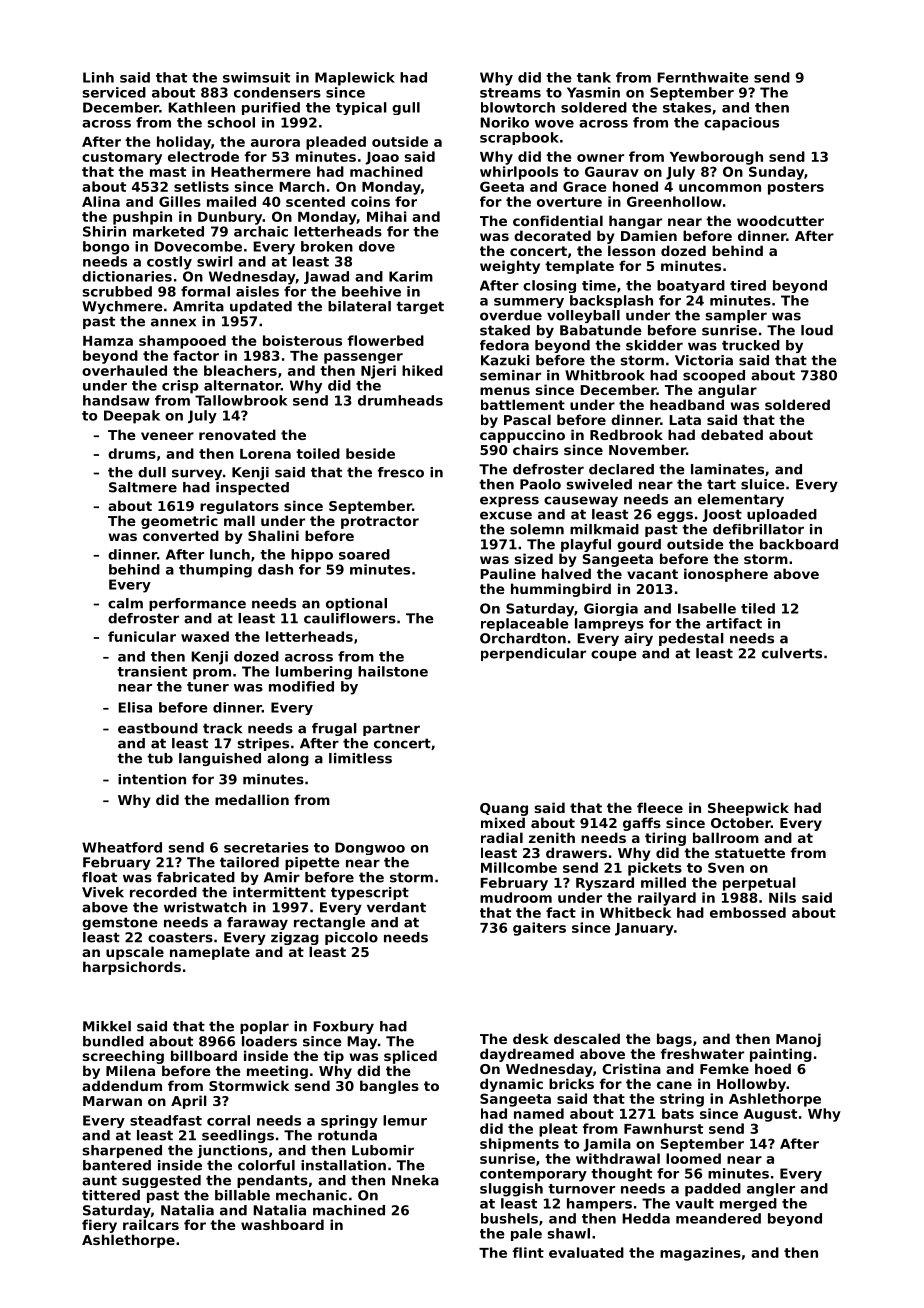 Image resolution: width=924 pixels, height=1308 pixels. Describe the element at coordinates (355, 79) in the screenshot. I see `Maplewick` at that location.
